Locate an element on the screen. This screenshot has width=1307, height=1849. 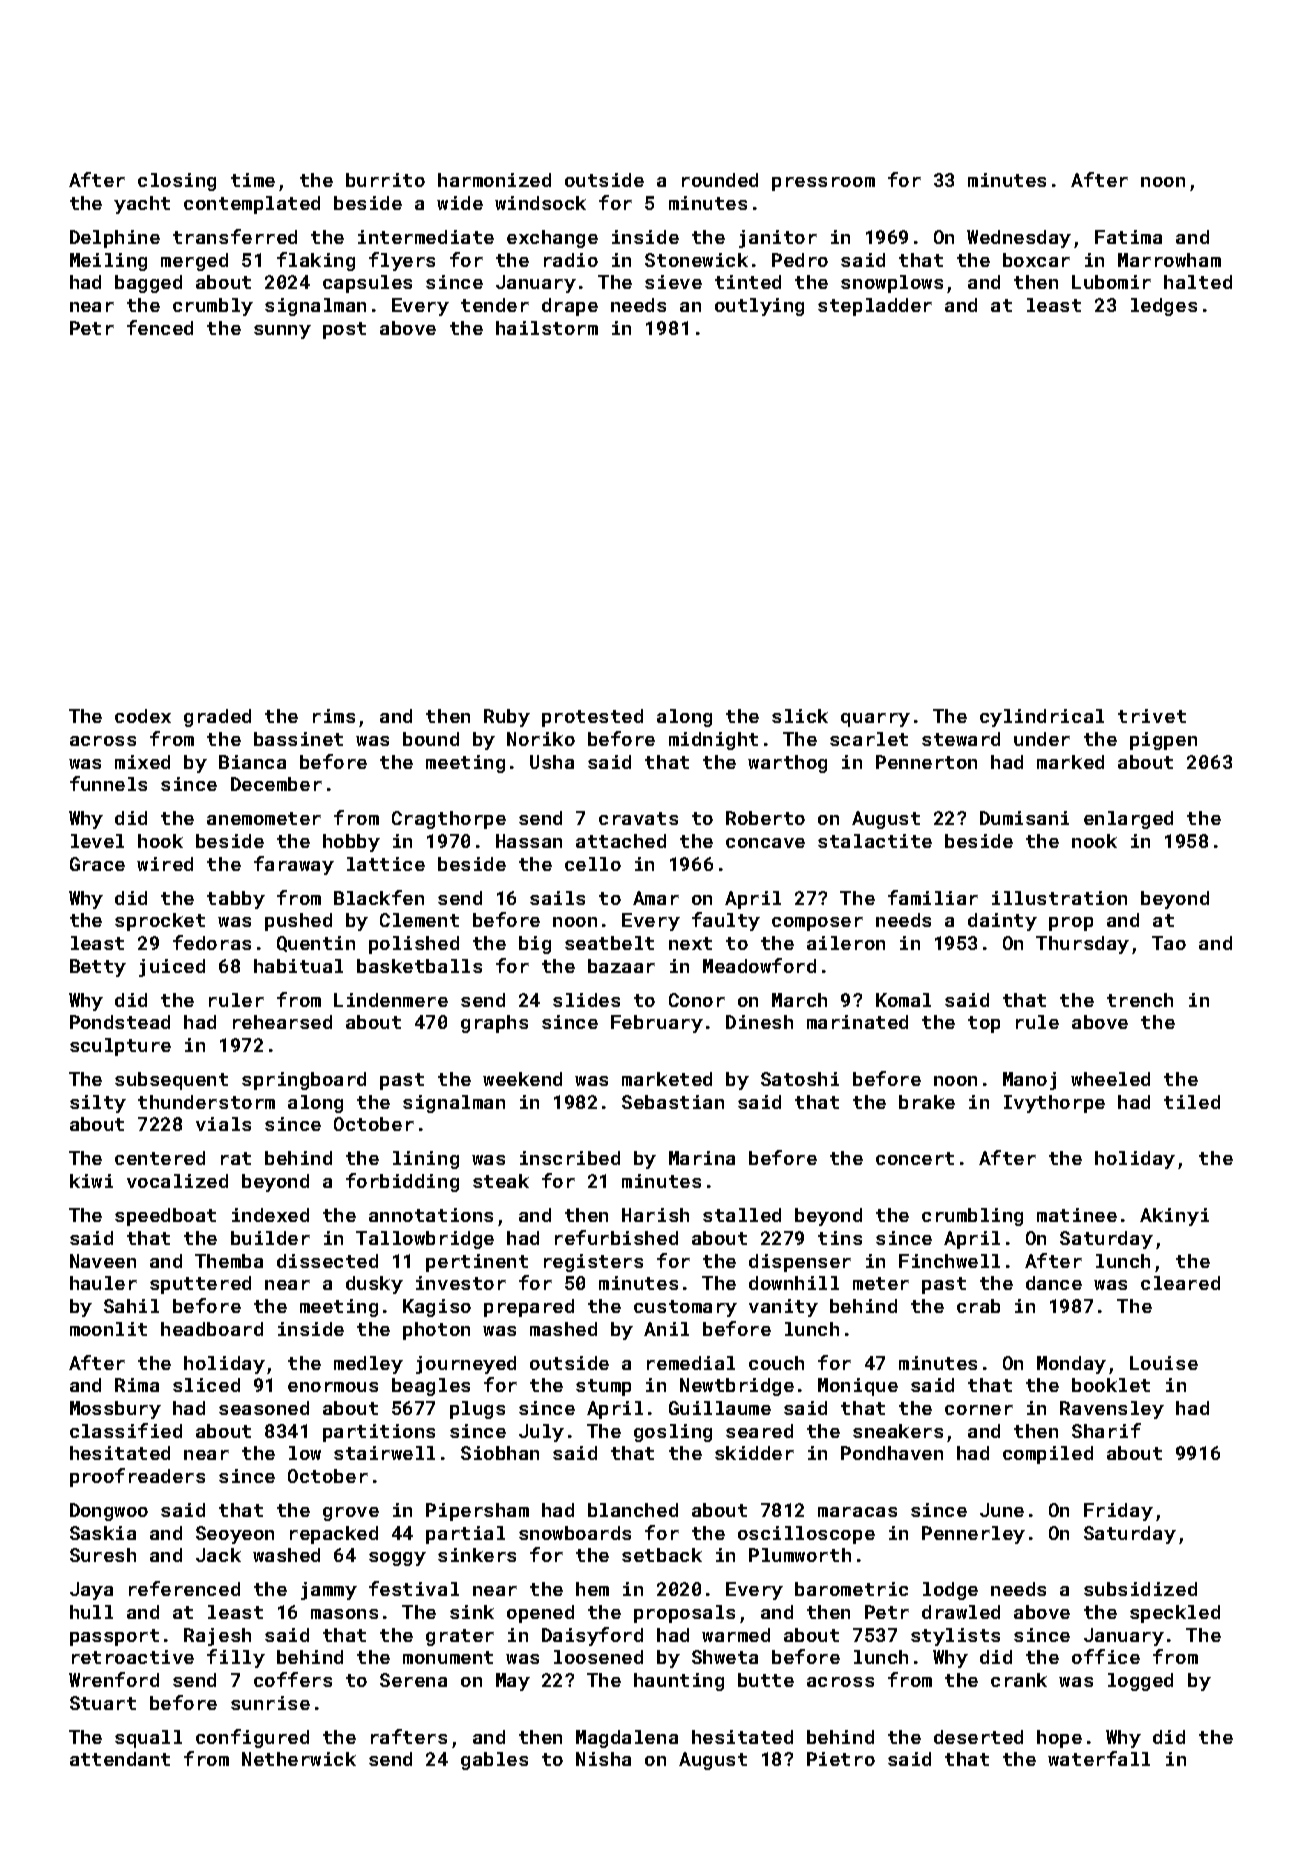
post is located at coordinates (344, 330).
